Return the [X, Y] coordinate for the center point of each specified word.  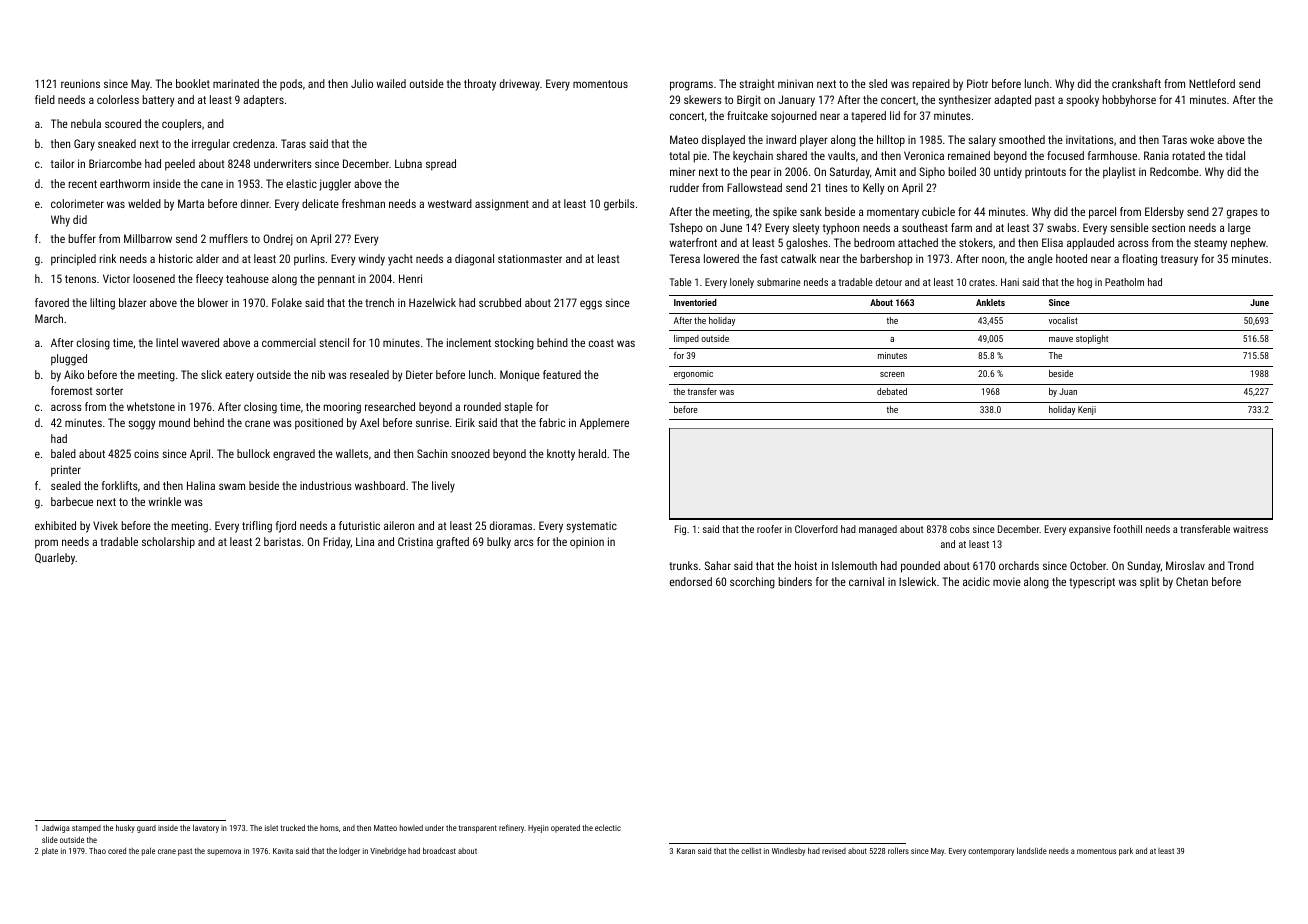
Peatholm [1124, 282]
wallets [352, 453]
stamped [86, 829]
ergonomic [693, 374]
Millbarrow [148, 238]
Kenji [1087, 410]
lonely [742, 283]
